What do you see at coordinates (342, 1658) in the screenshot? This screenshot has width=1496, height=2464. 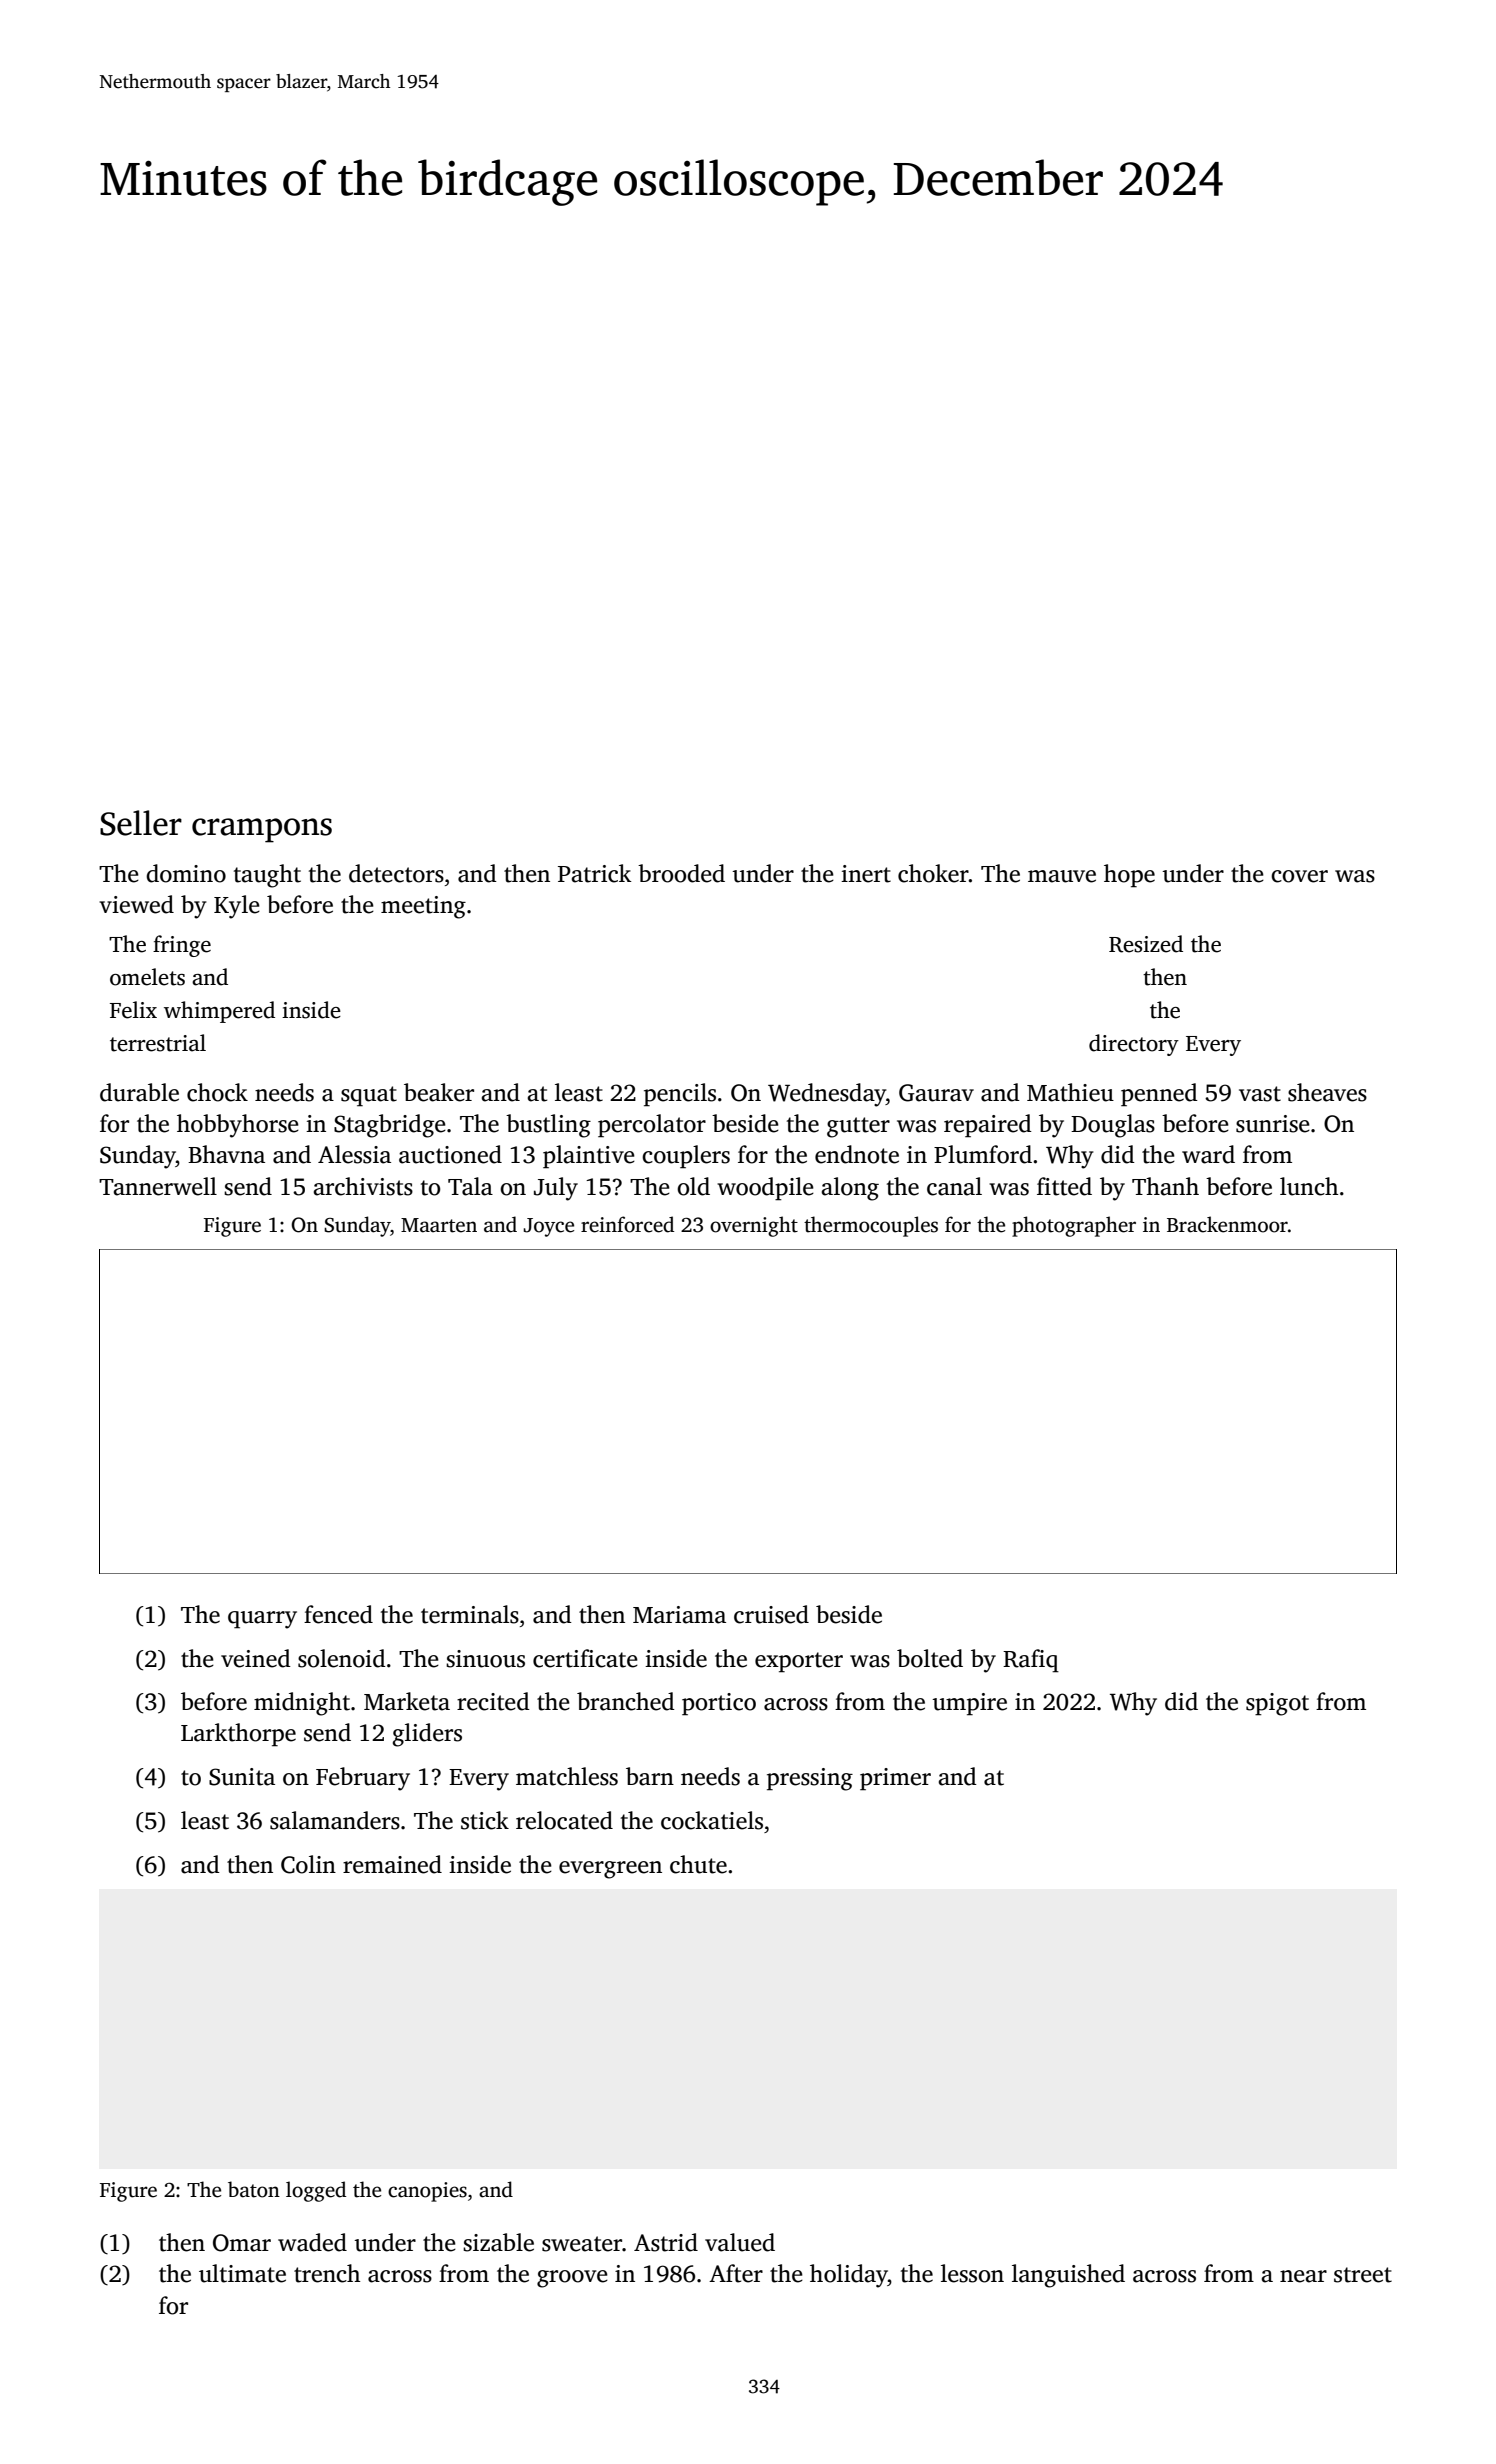 I see `solenoid` at bounding box center [342, 1658].
